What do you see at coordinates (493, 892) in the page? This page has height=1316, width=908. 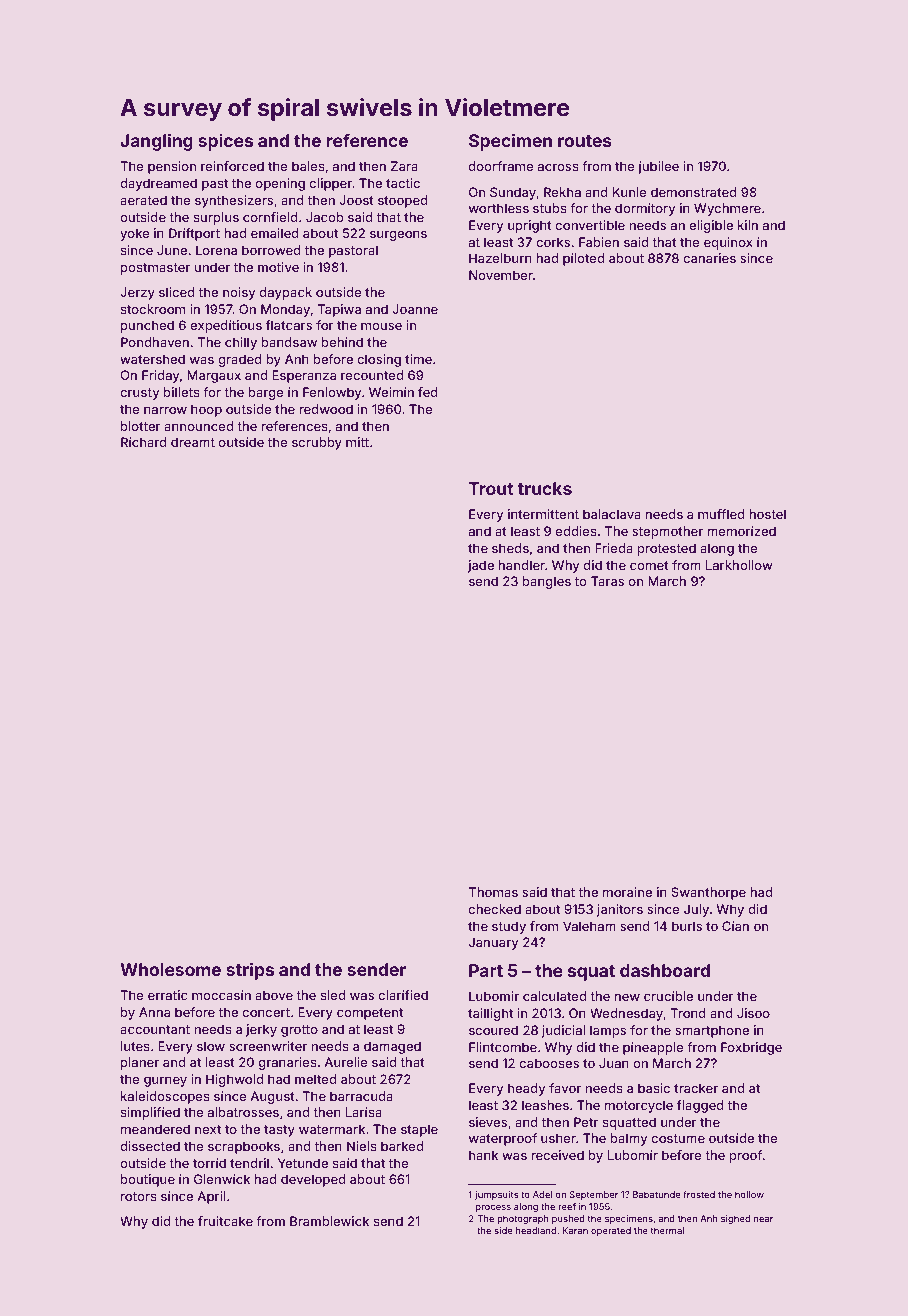 I see `Thomas` at bounding box center [493, 892].
